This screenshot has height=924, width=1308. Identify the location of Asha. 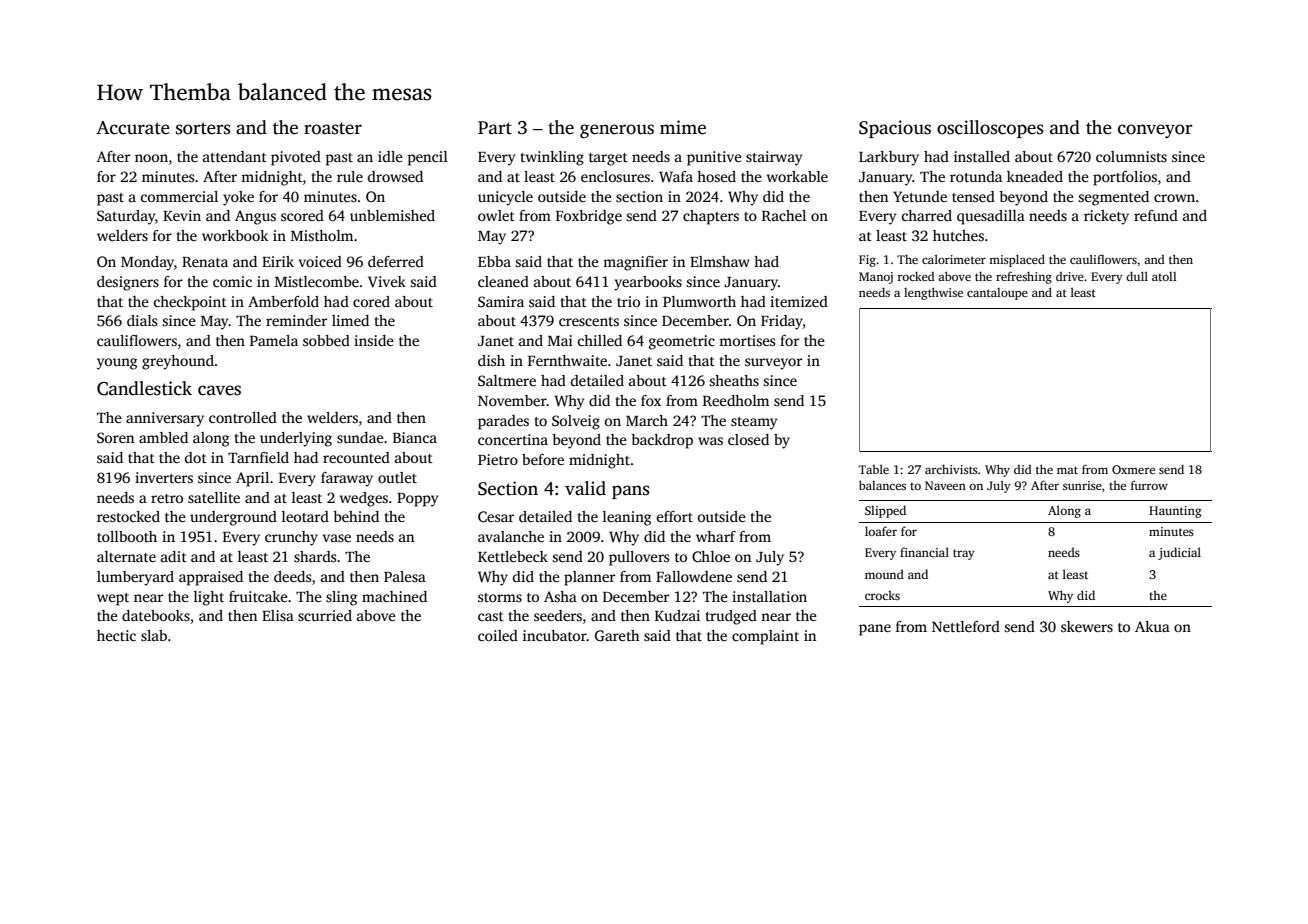
(560, 596).
